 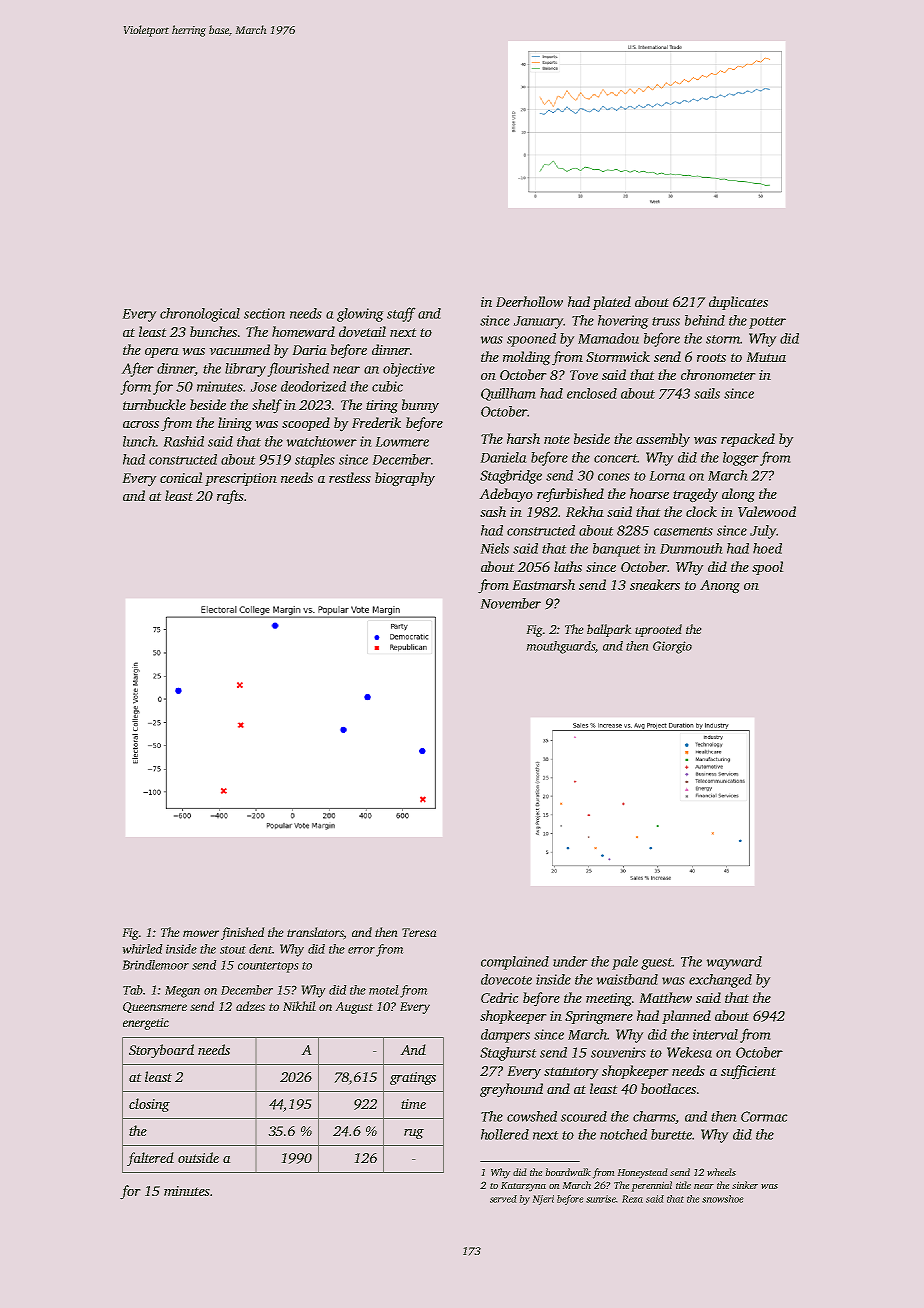 I want to click on hoed, so click(x=767, y=548).
